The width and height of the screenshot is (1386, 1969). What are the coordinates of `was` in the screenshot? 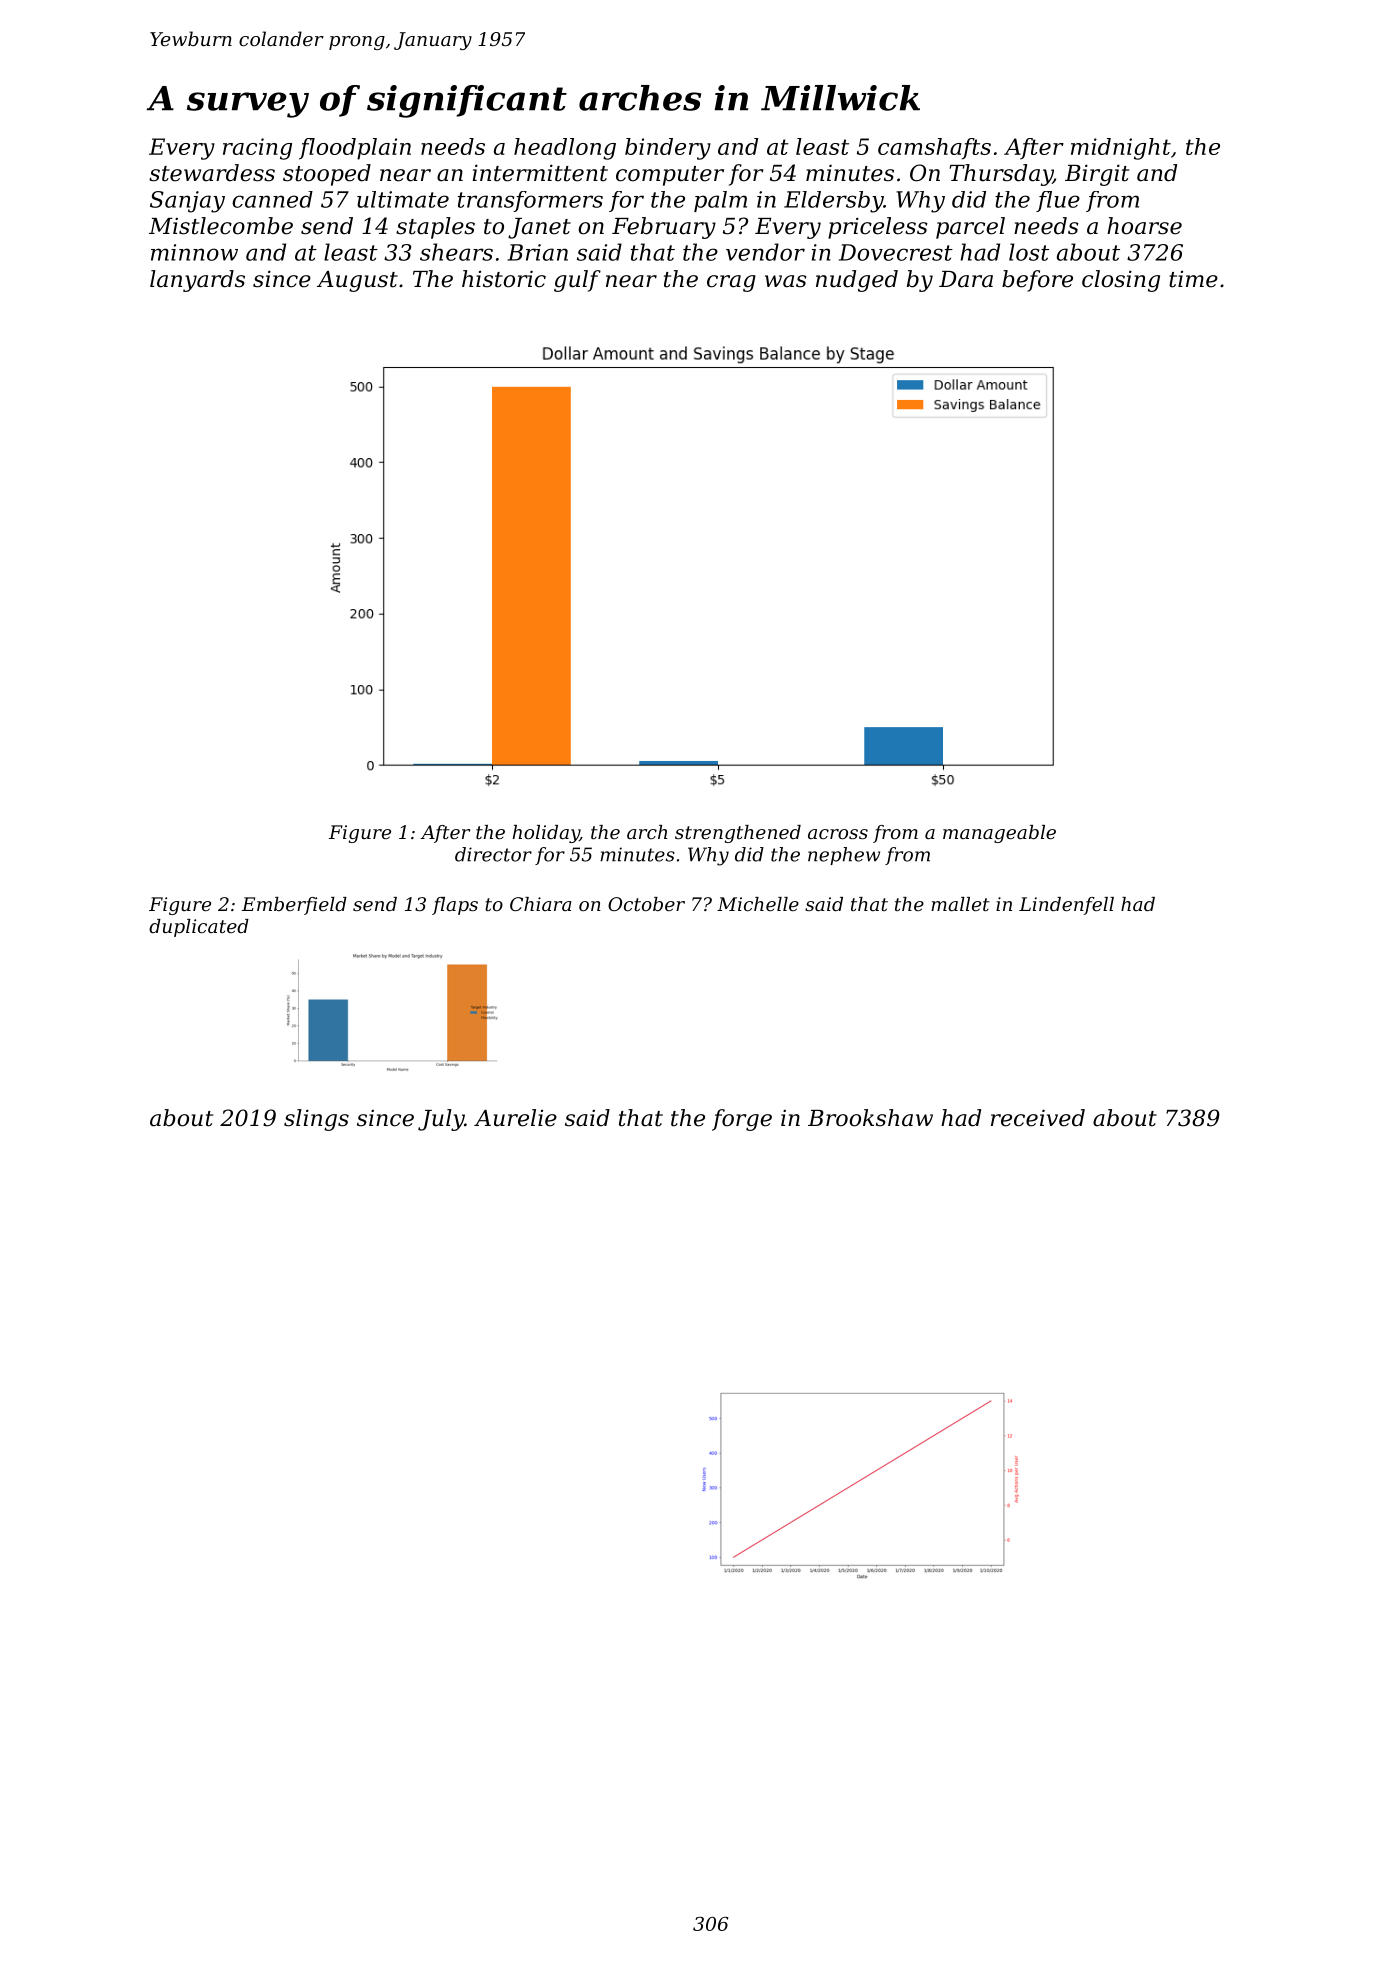 It's located at (786, 281).
